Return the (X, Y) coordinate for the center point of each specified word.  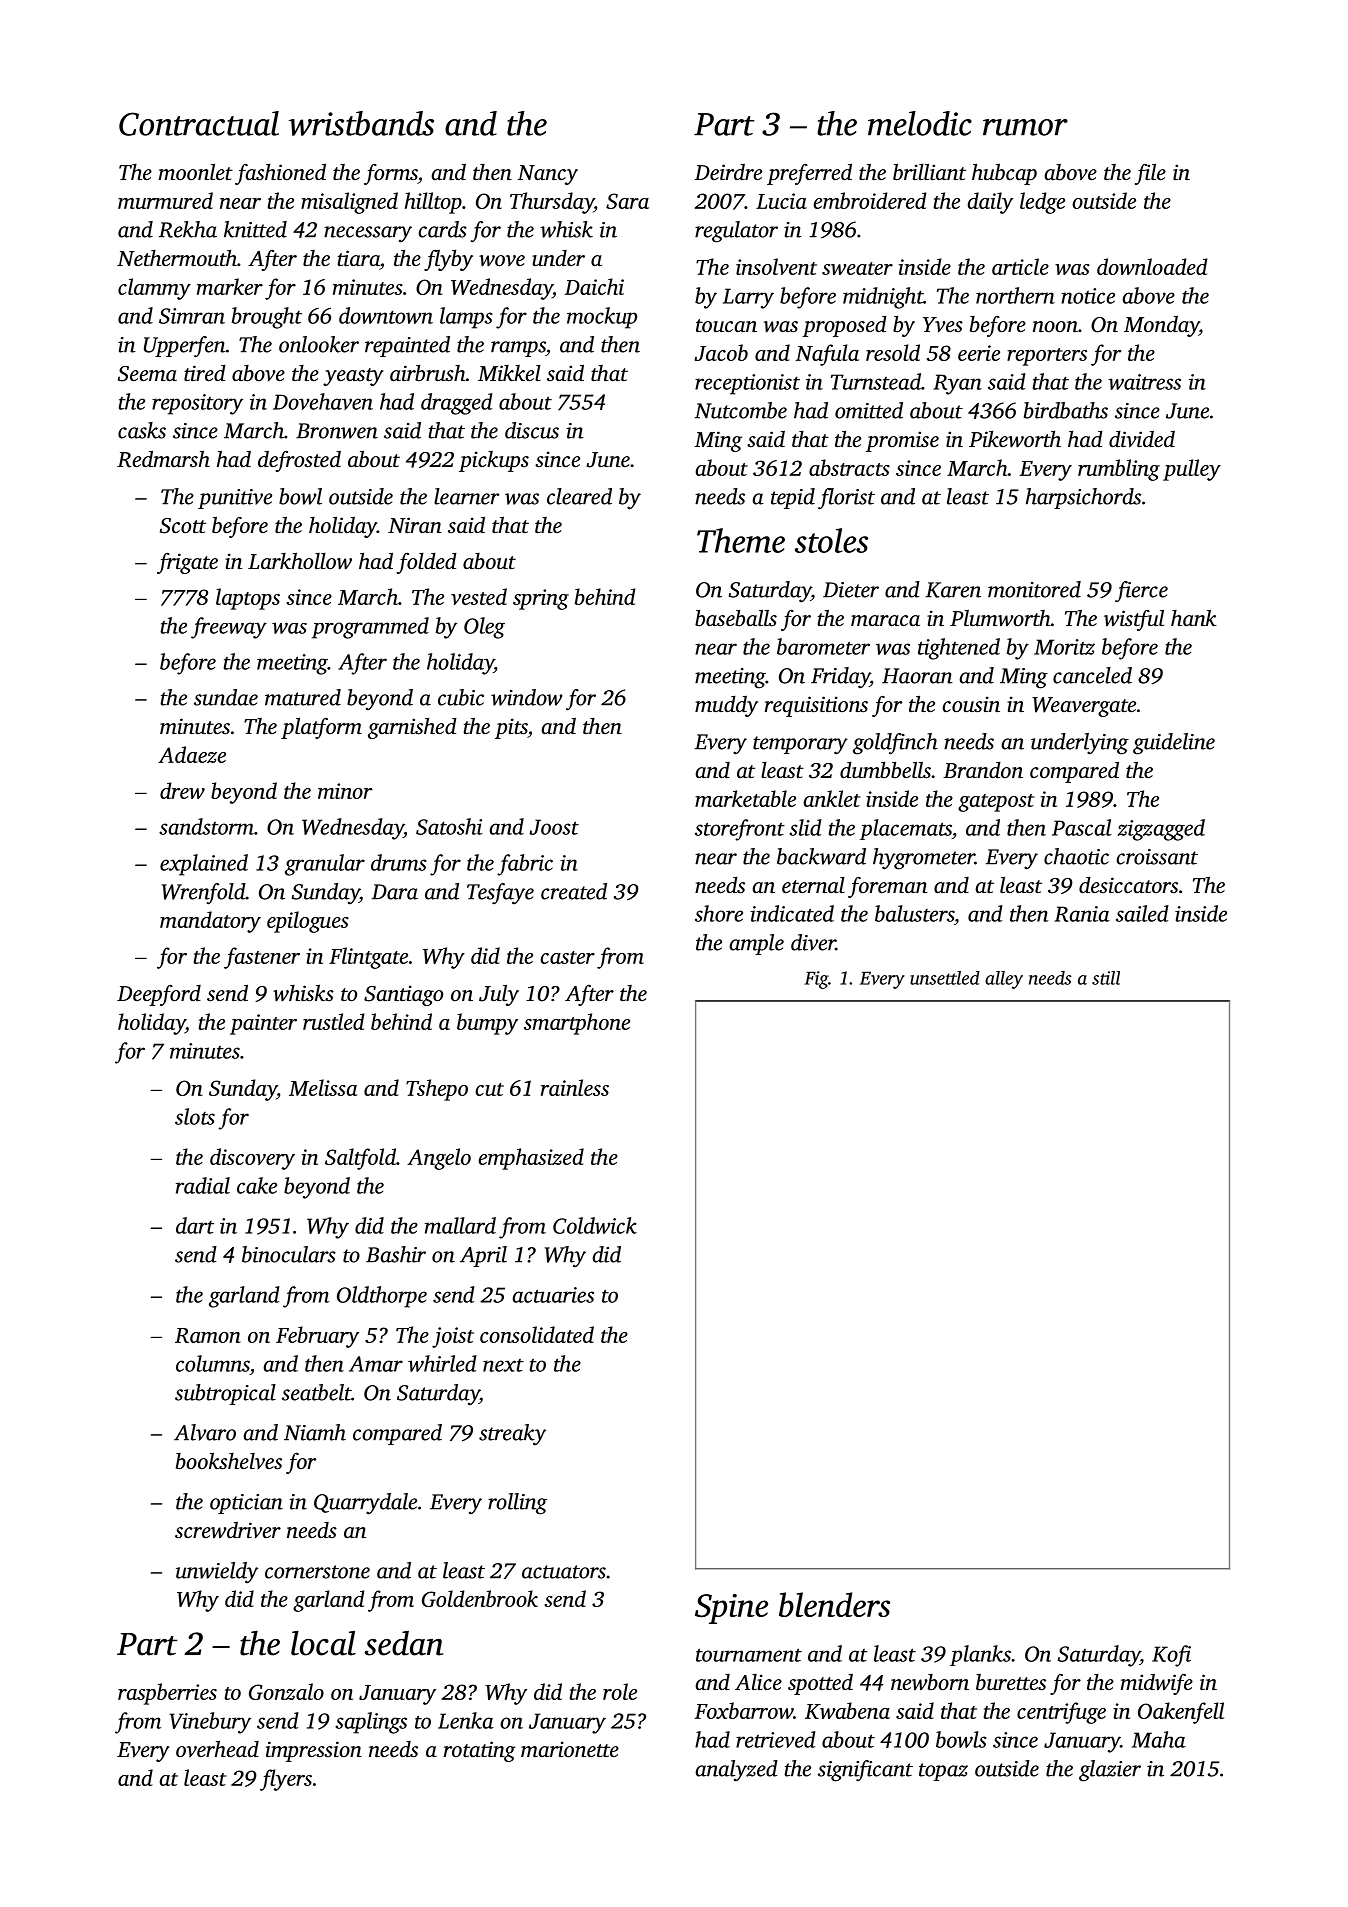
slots (195, 1116)
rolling (517, 1504)
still (1106, 978)
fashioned (280, 174)
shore (719, 913)
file (1150, 174)
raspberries (167, 1694)
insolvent (776, 266)
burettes (1011, 1682)
